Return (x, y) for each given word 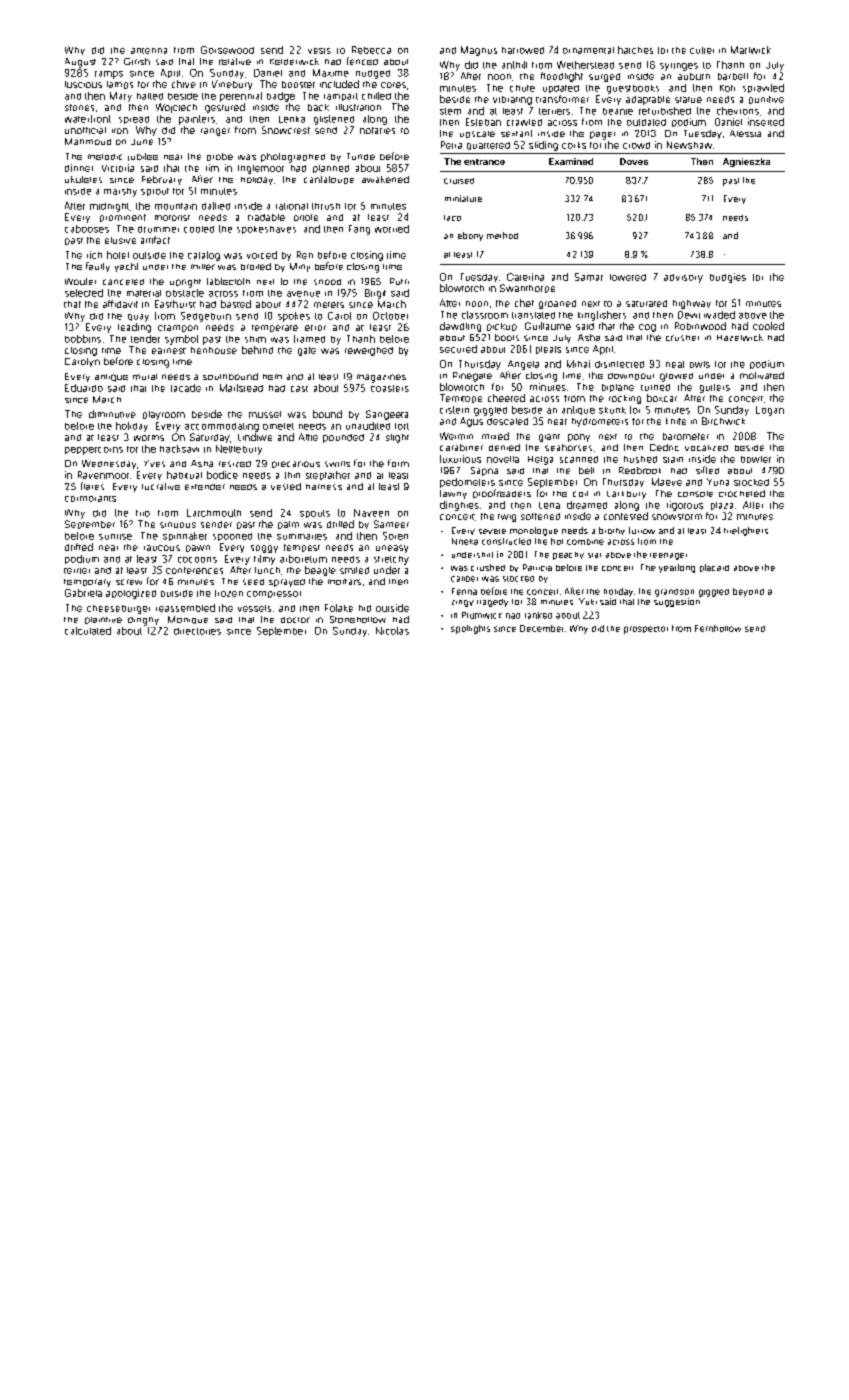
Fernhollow (718, 628)
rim (212, 168)
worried (392, 229)
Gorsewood (227, 50)
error (315, 328)
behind (257, 350)
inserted (766, 122)
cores (393, 85)
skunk (612, 410)
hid (365, 608)
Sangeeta (387, 415)
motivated (762, 375)
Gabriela (83, 593)
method (502, 235)
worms (149, 438)
